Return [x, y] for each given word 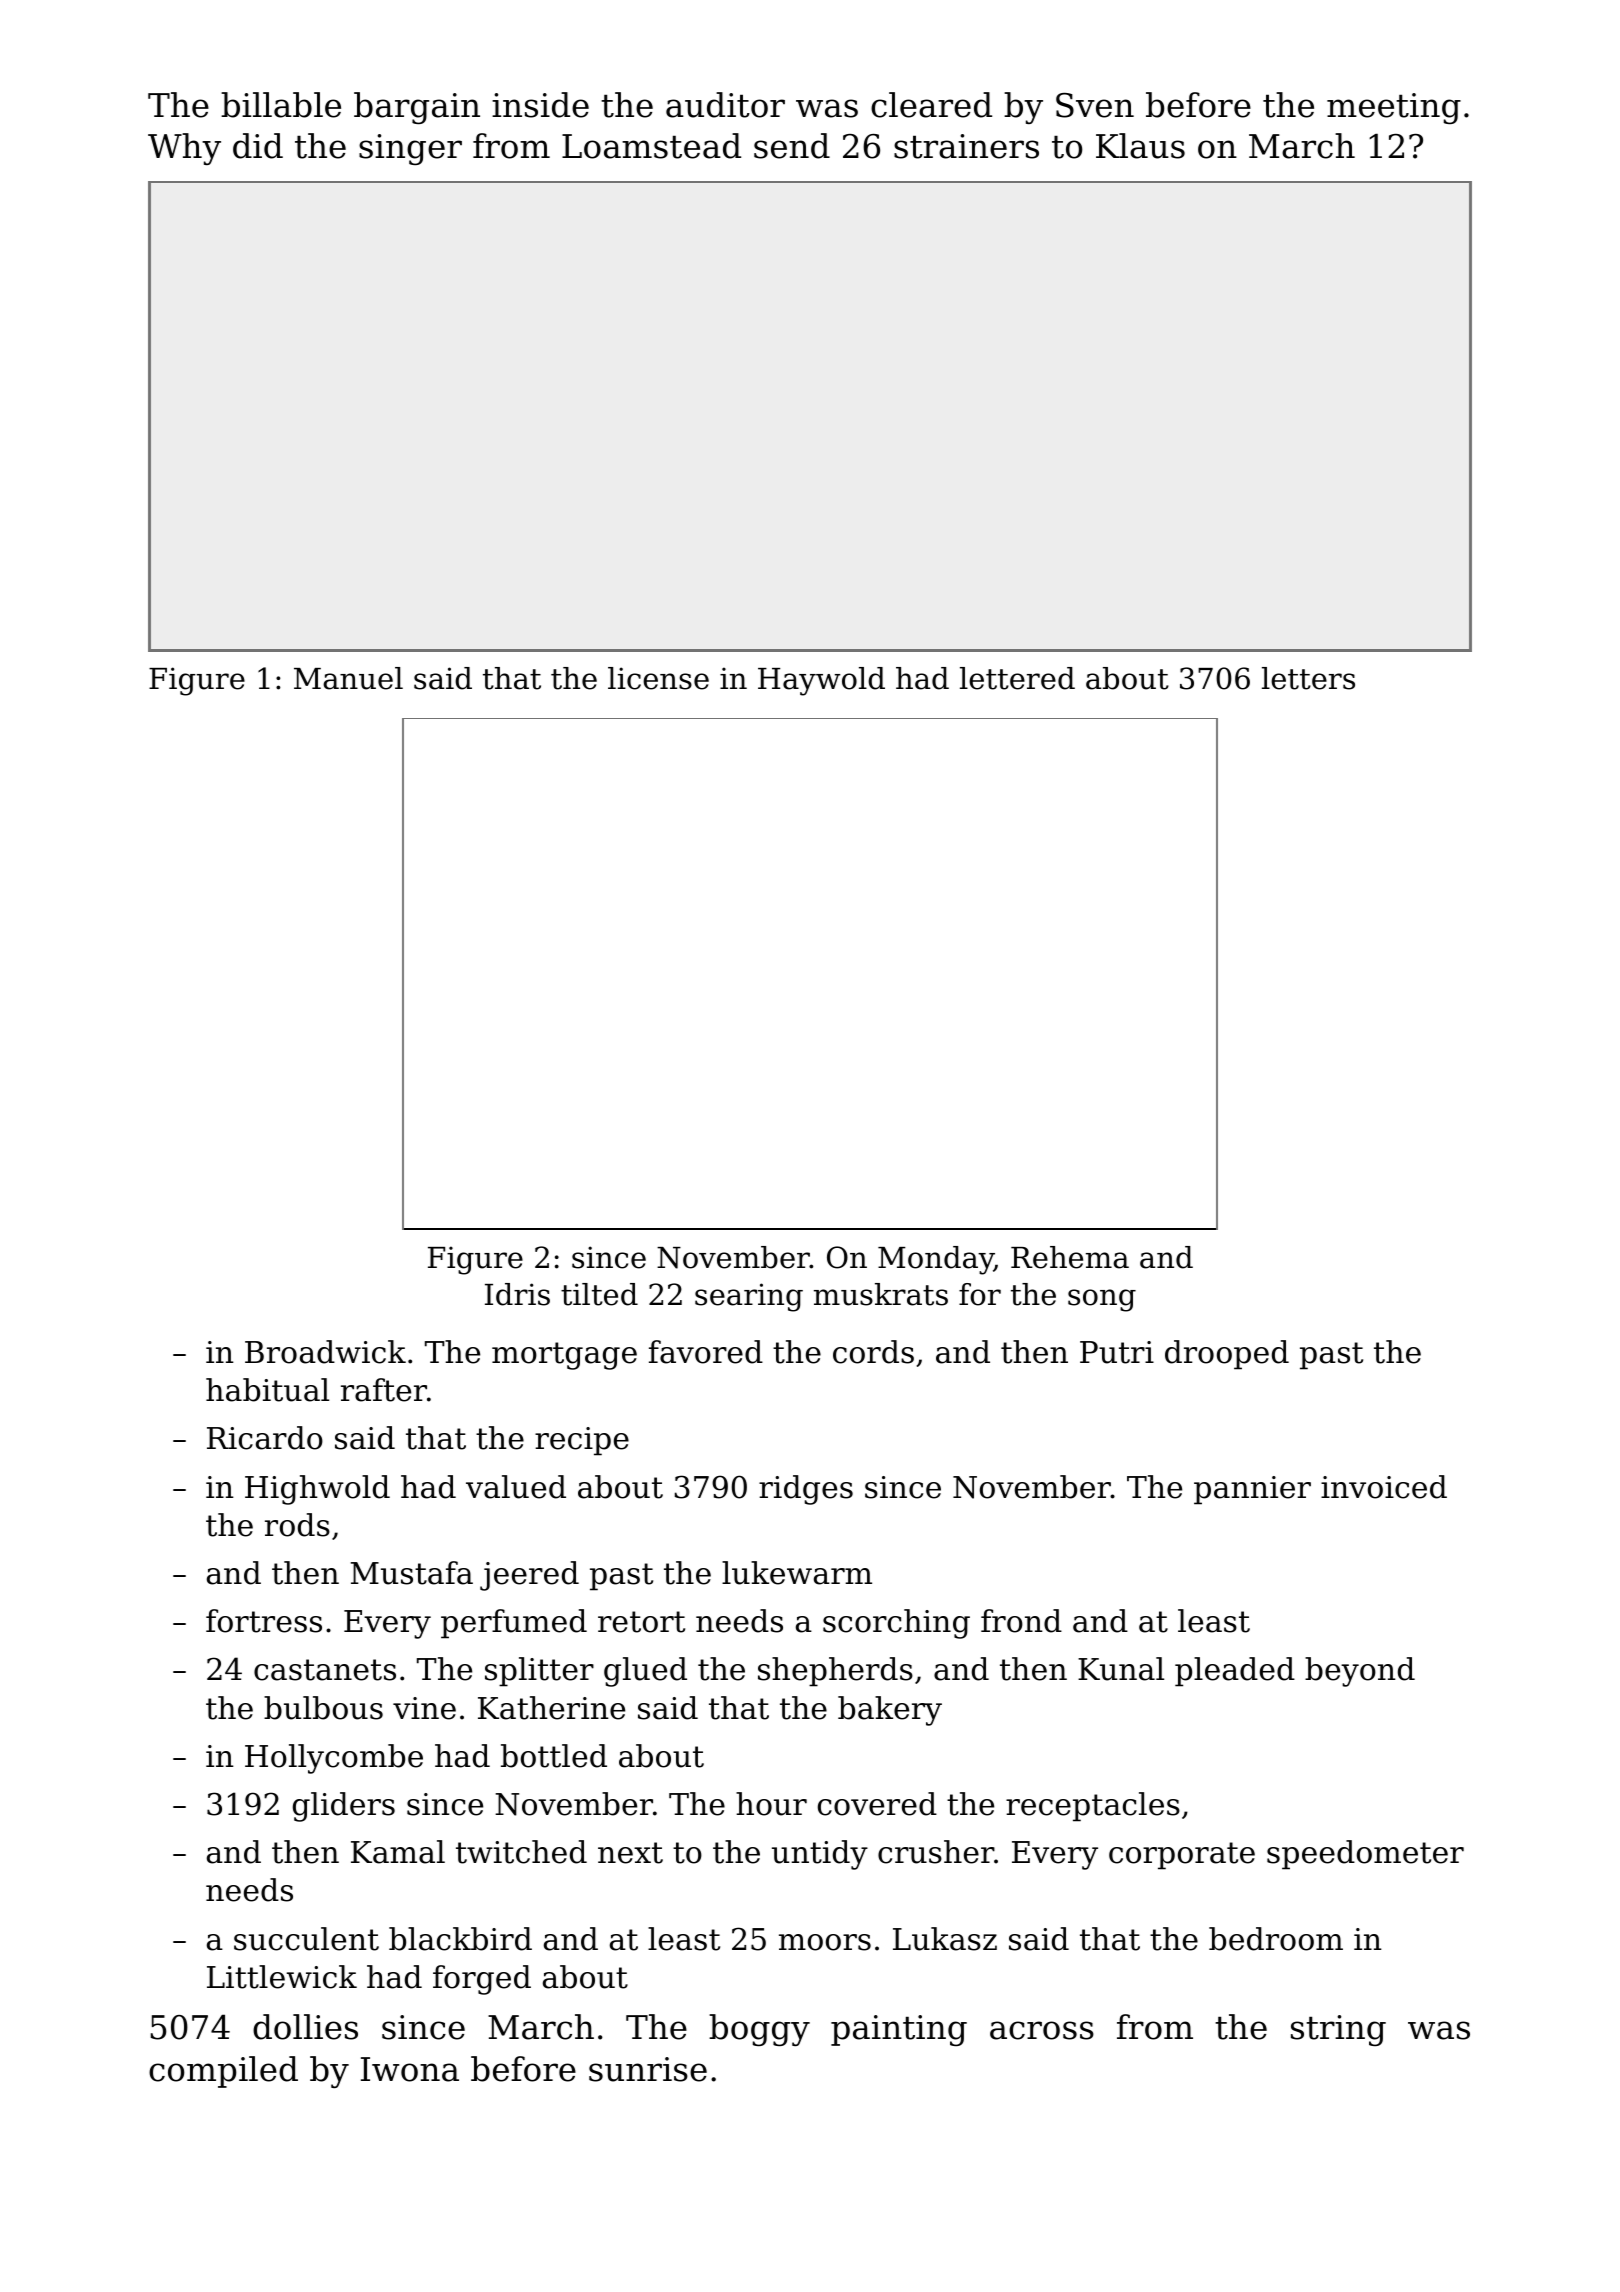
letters [1308, 678]
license [658, 678]
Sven [1095, 105]
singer [410, 149]
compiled [223, 2072]
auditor [725, 105]
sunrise [648, 2069]
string [1338, 2030]
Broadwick [325, 1352]
